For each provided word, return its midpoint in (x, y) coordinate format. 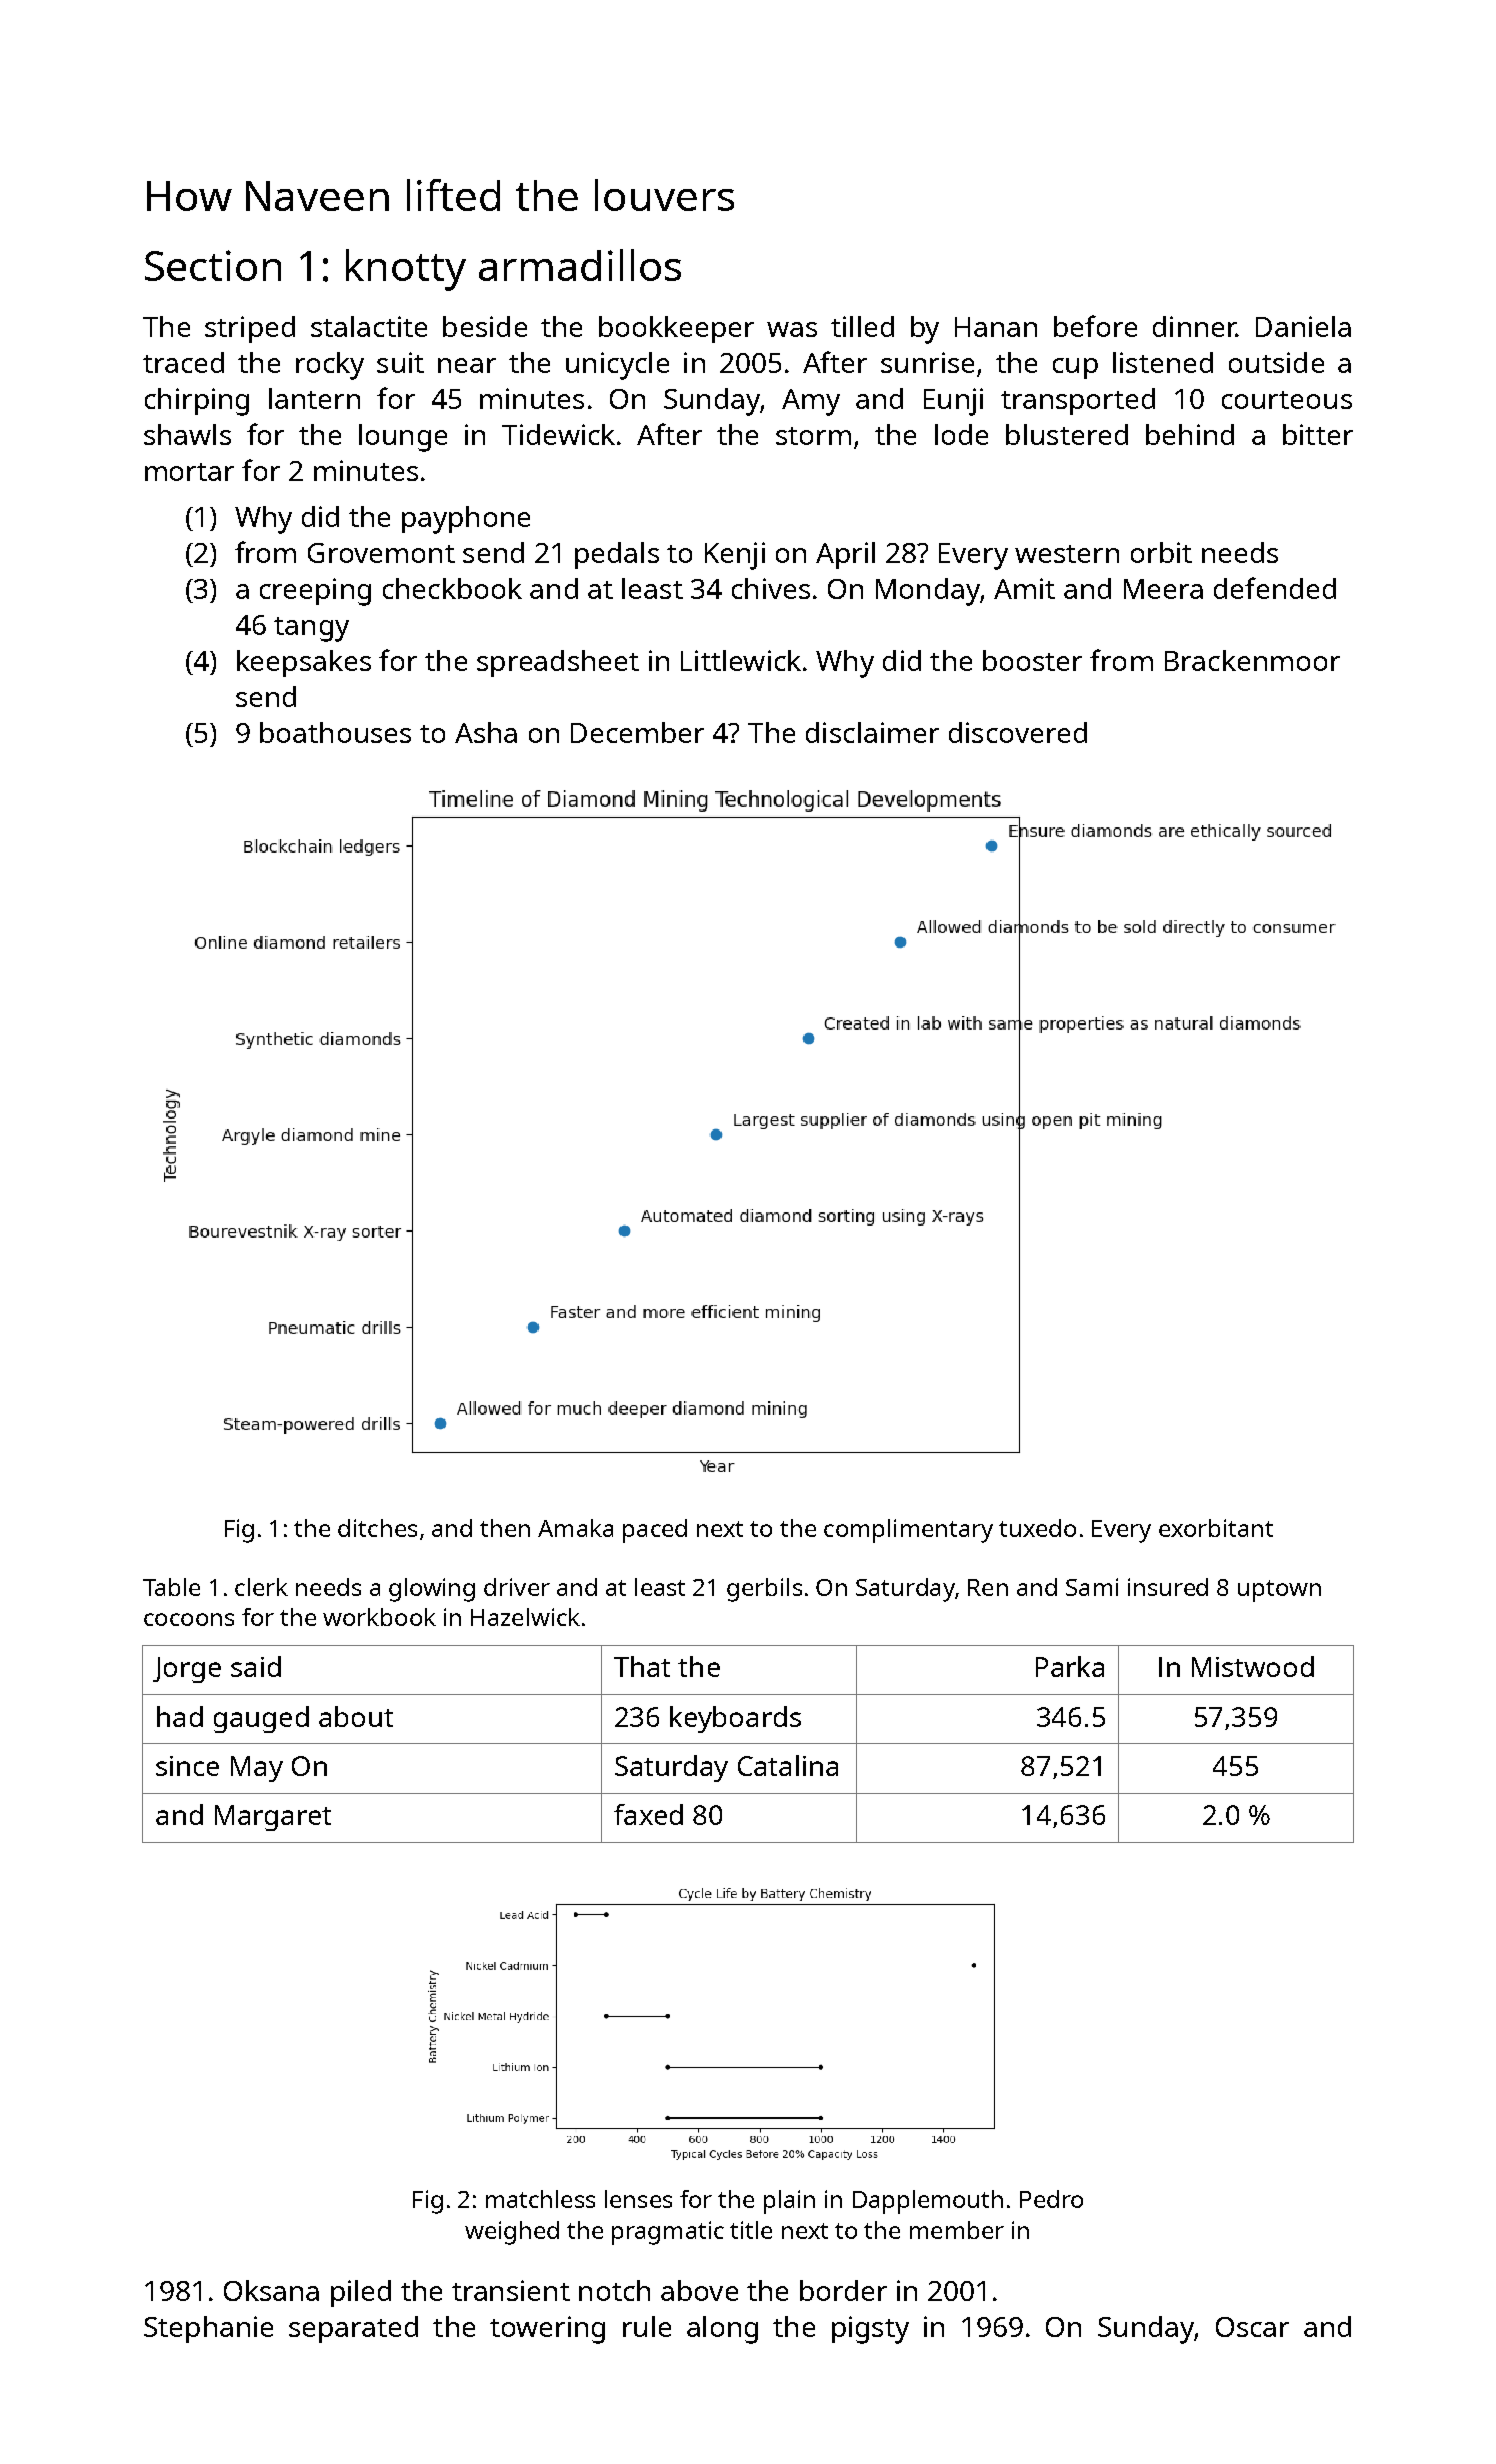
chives (771, 588)
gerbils (764, 1590)
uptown (1279, 1591)
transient (511, 2290)
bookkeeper (676, 329)
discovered (1018, 732)
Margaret (273, 1818)
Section (213, 265)
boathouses (335, 732)
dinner (1194, 326)
